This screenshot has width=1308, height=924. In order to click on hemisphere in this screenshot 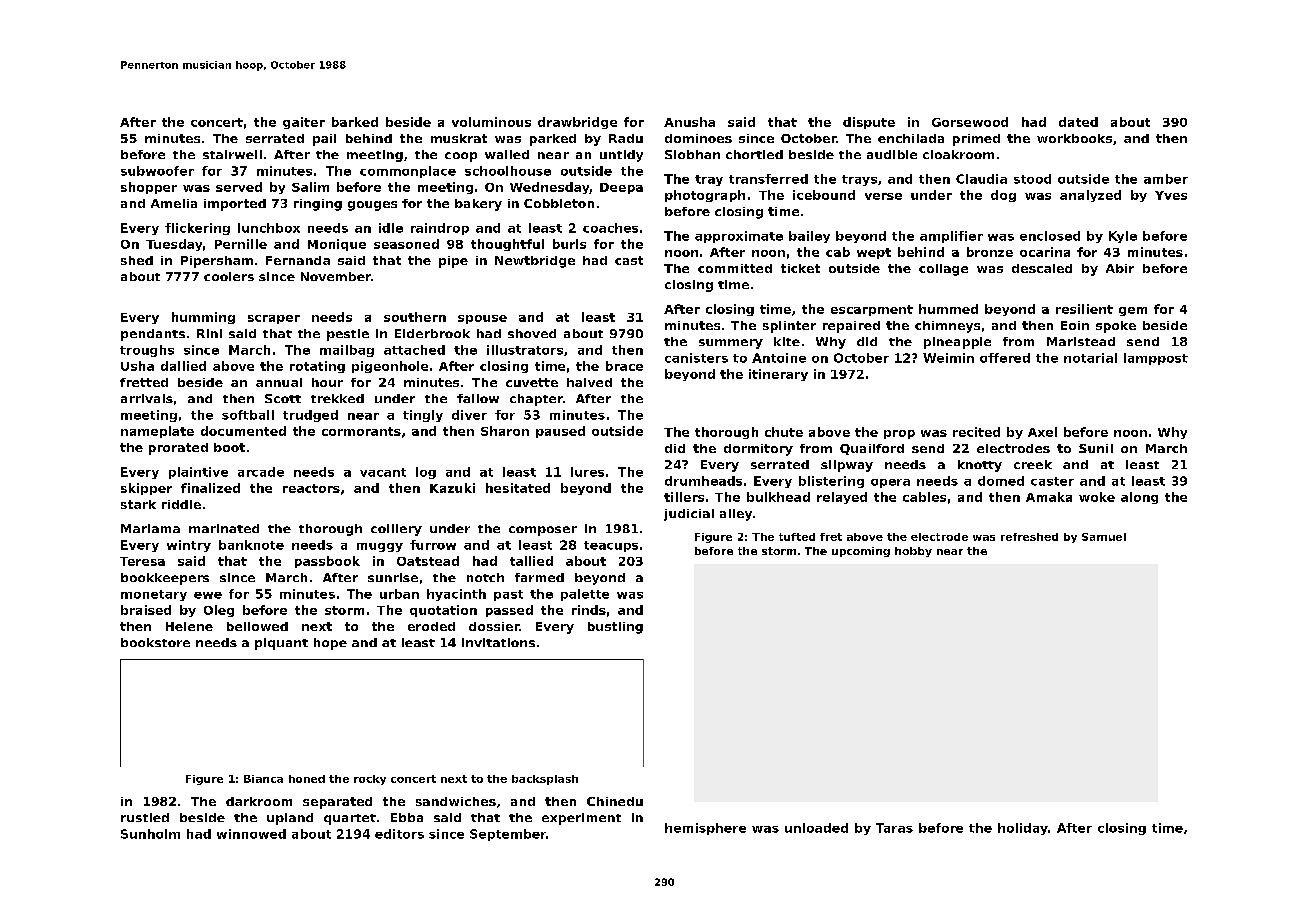, I will do `click(705, 829)`.
